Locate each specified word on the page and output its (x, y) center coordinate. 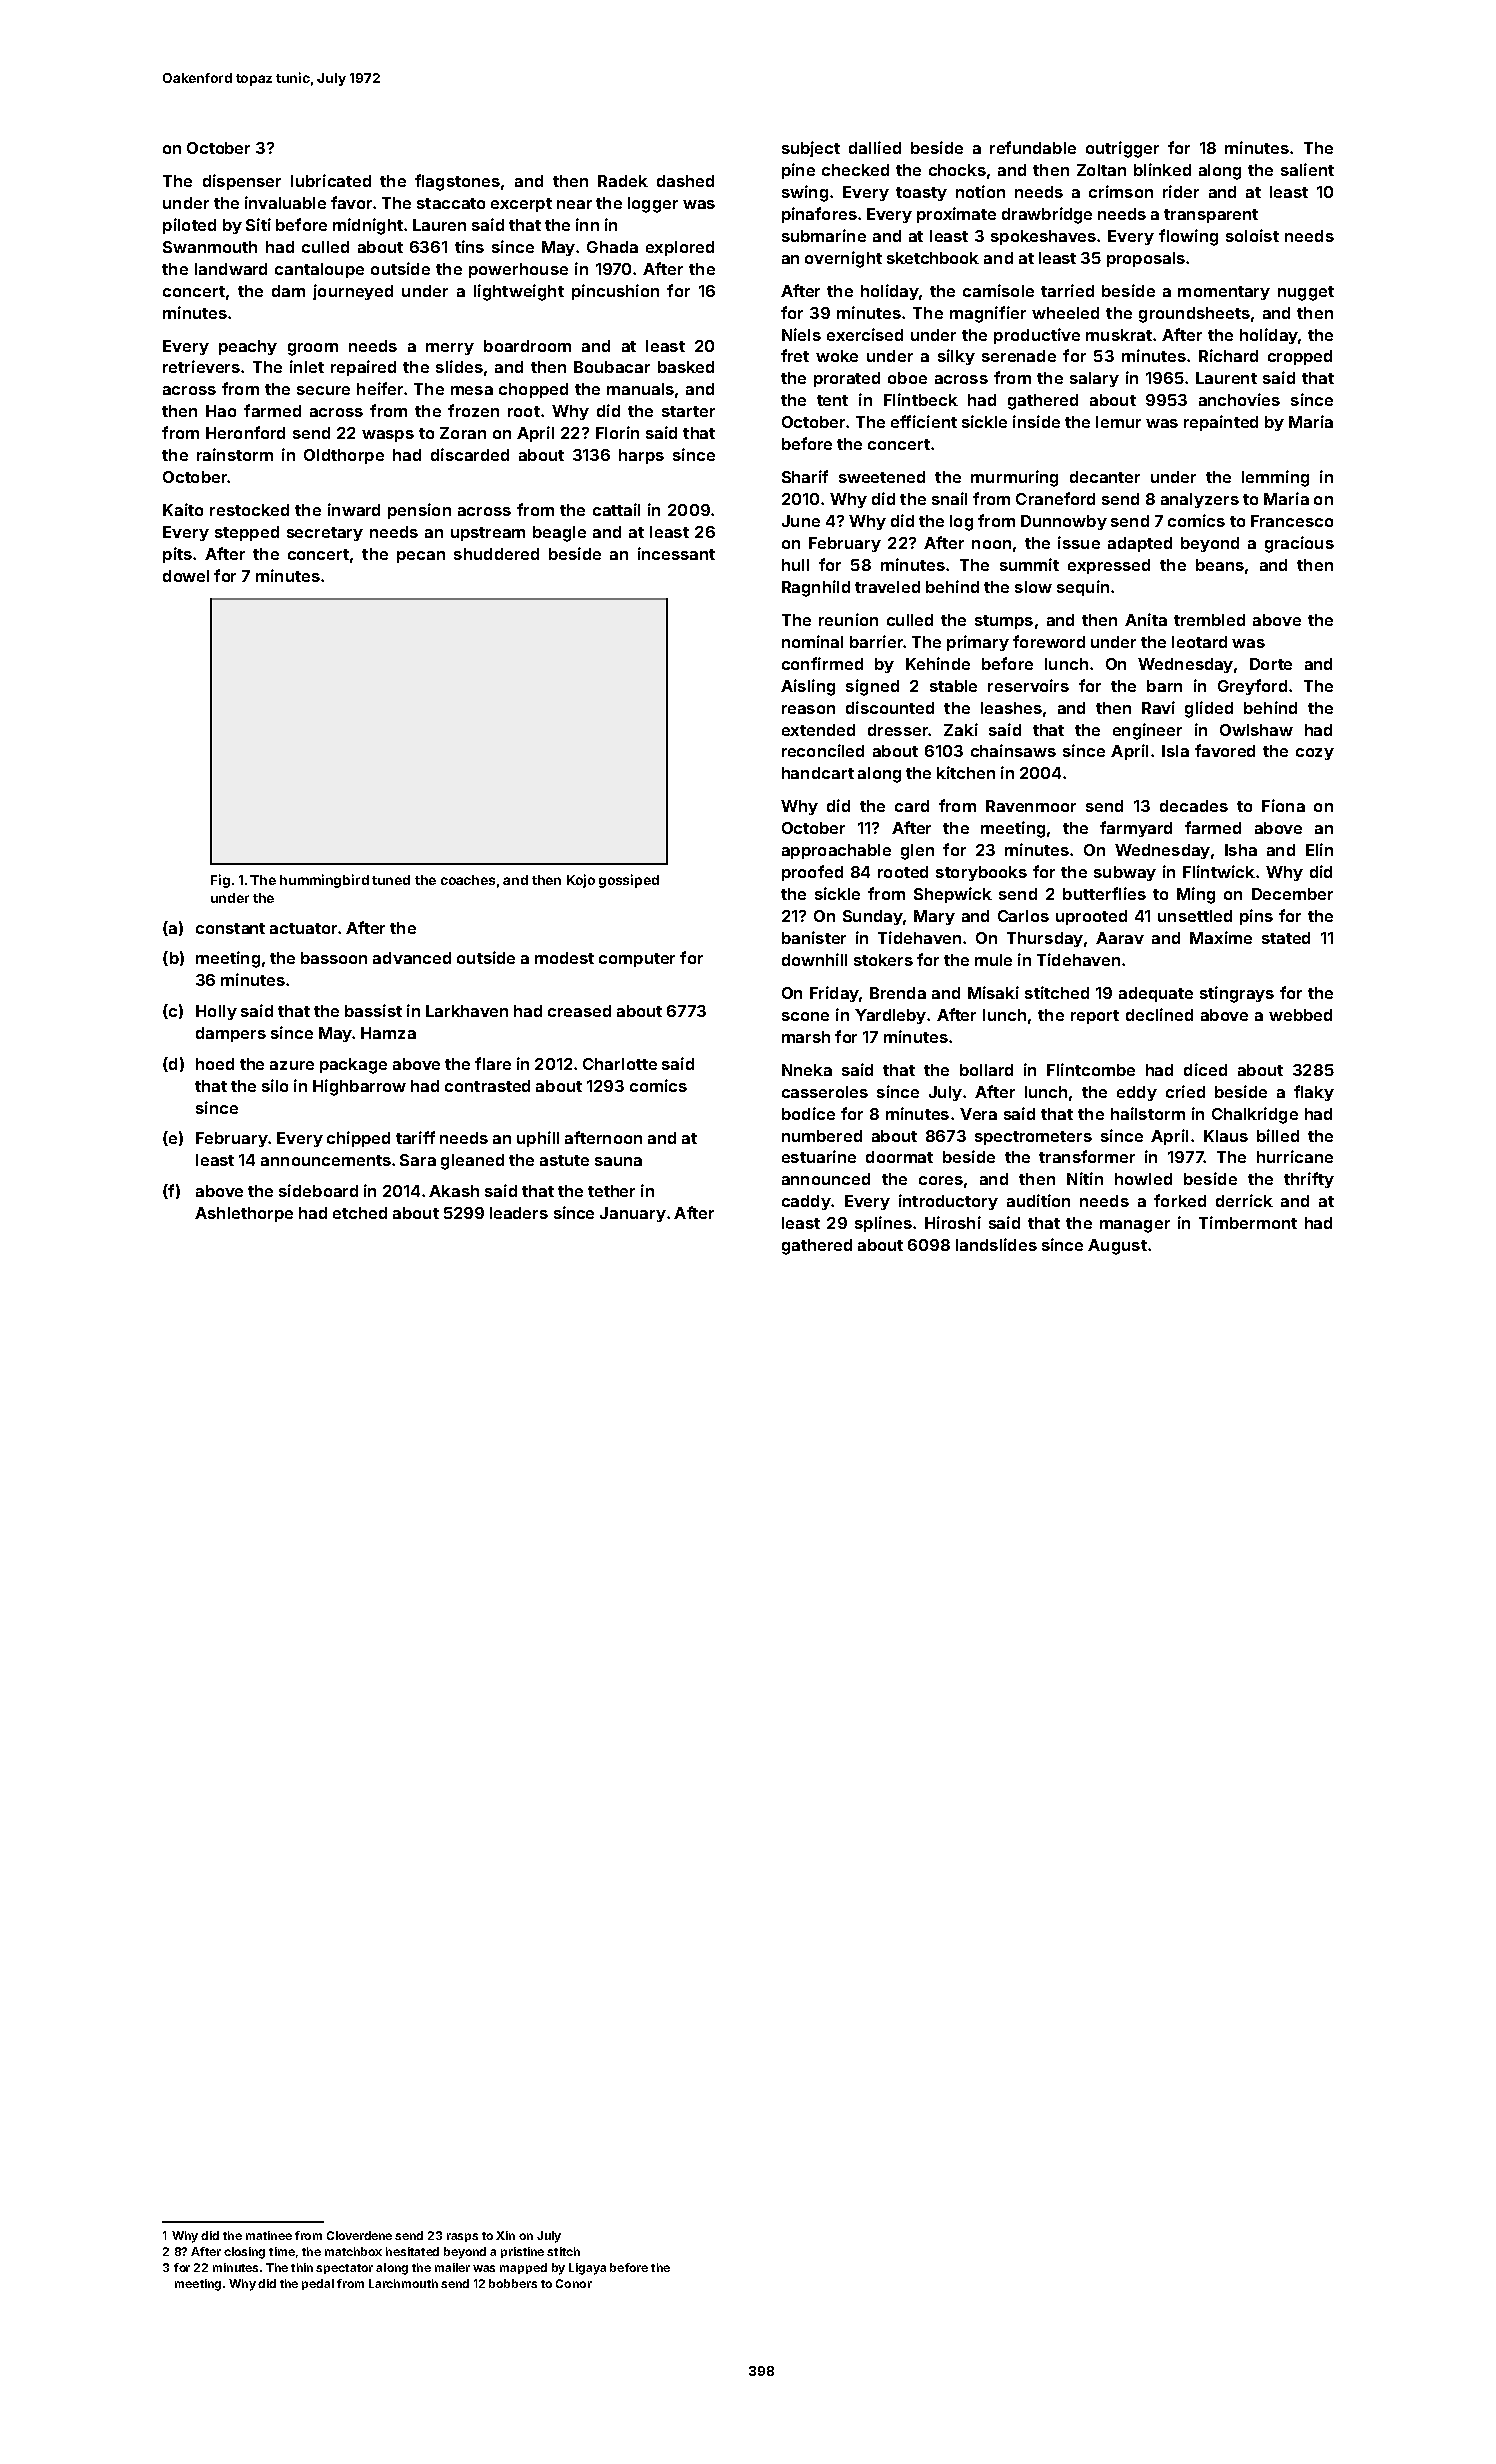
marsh (806, 1037)
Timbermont (1248, 1222)
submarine (824, 235)
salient (1307, 169)
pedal (318, 2284)
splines (883, 1224)
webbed (1300, 1015)
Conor (574, 2283)
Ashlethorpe (244, 1214)
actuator (303, 928)
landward (231, 269)
